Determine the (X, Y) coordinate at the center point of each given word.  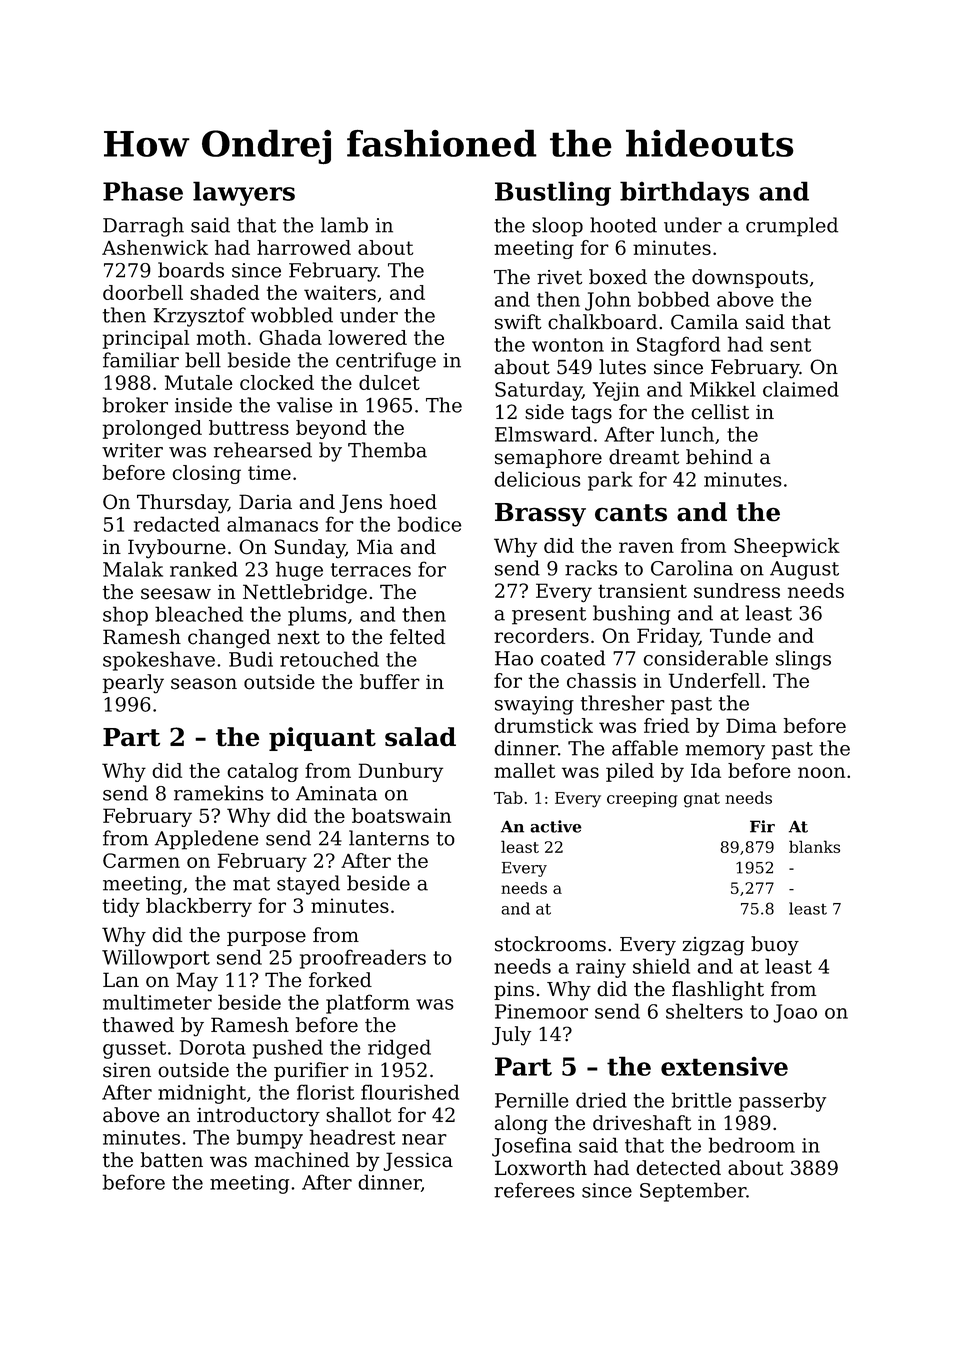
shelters (704, 1011)
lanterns (389, 838)
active (556, 826)
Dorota (213, 1047)
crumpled (792, 227)
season (204, 684)
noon (821, 772)
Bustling (553, 193)
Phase (143, 191)
